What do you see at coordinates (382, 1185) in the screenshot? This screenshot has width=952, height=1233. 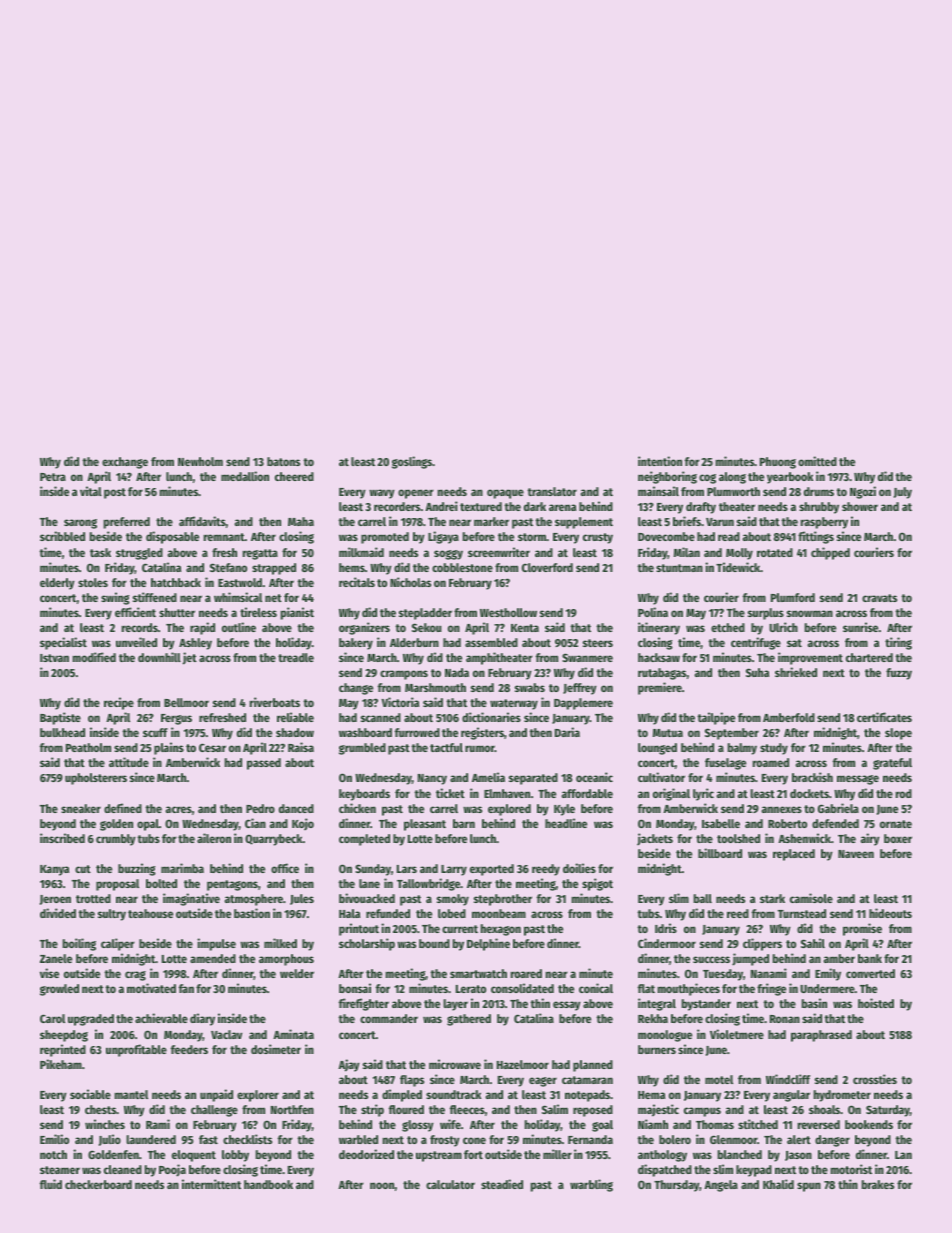 I see `noon` at bounding box center [382, 1185].
